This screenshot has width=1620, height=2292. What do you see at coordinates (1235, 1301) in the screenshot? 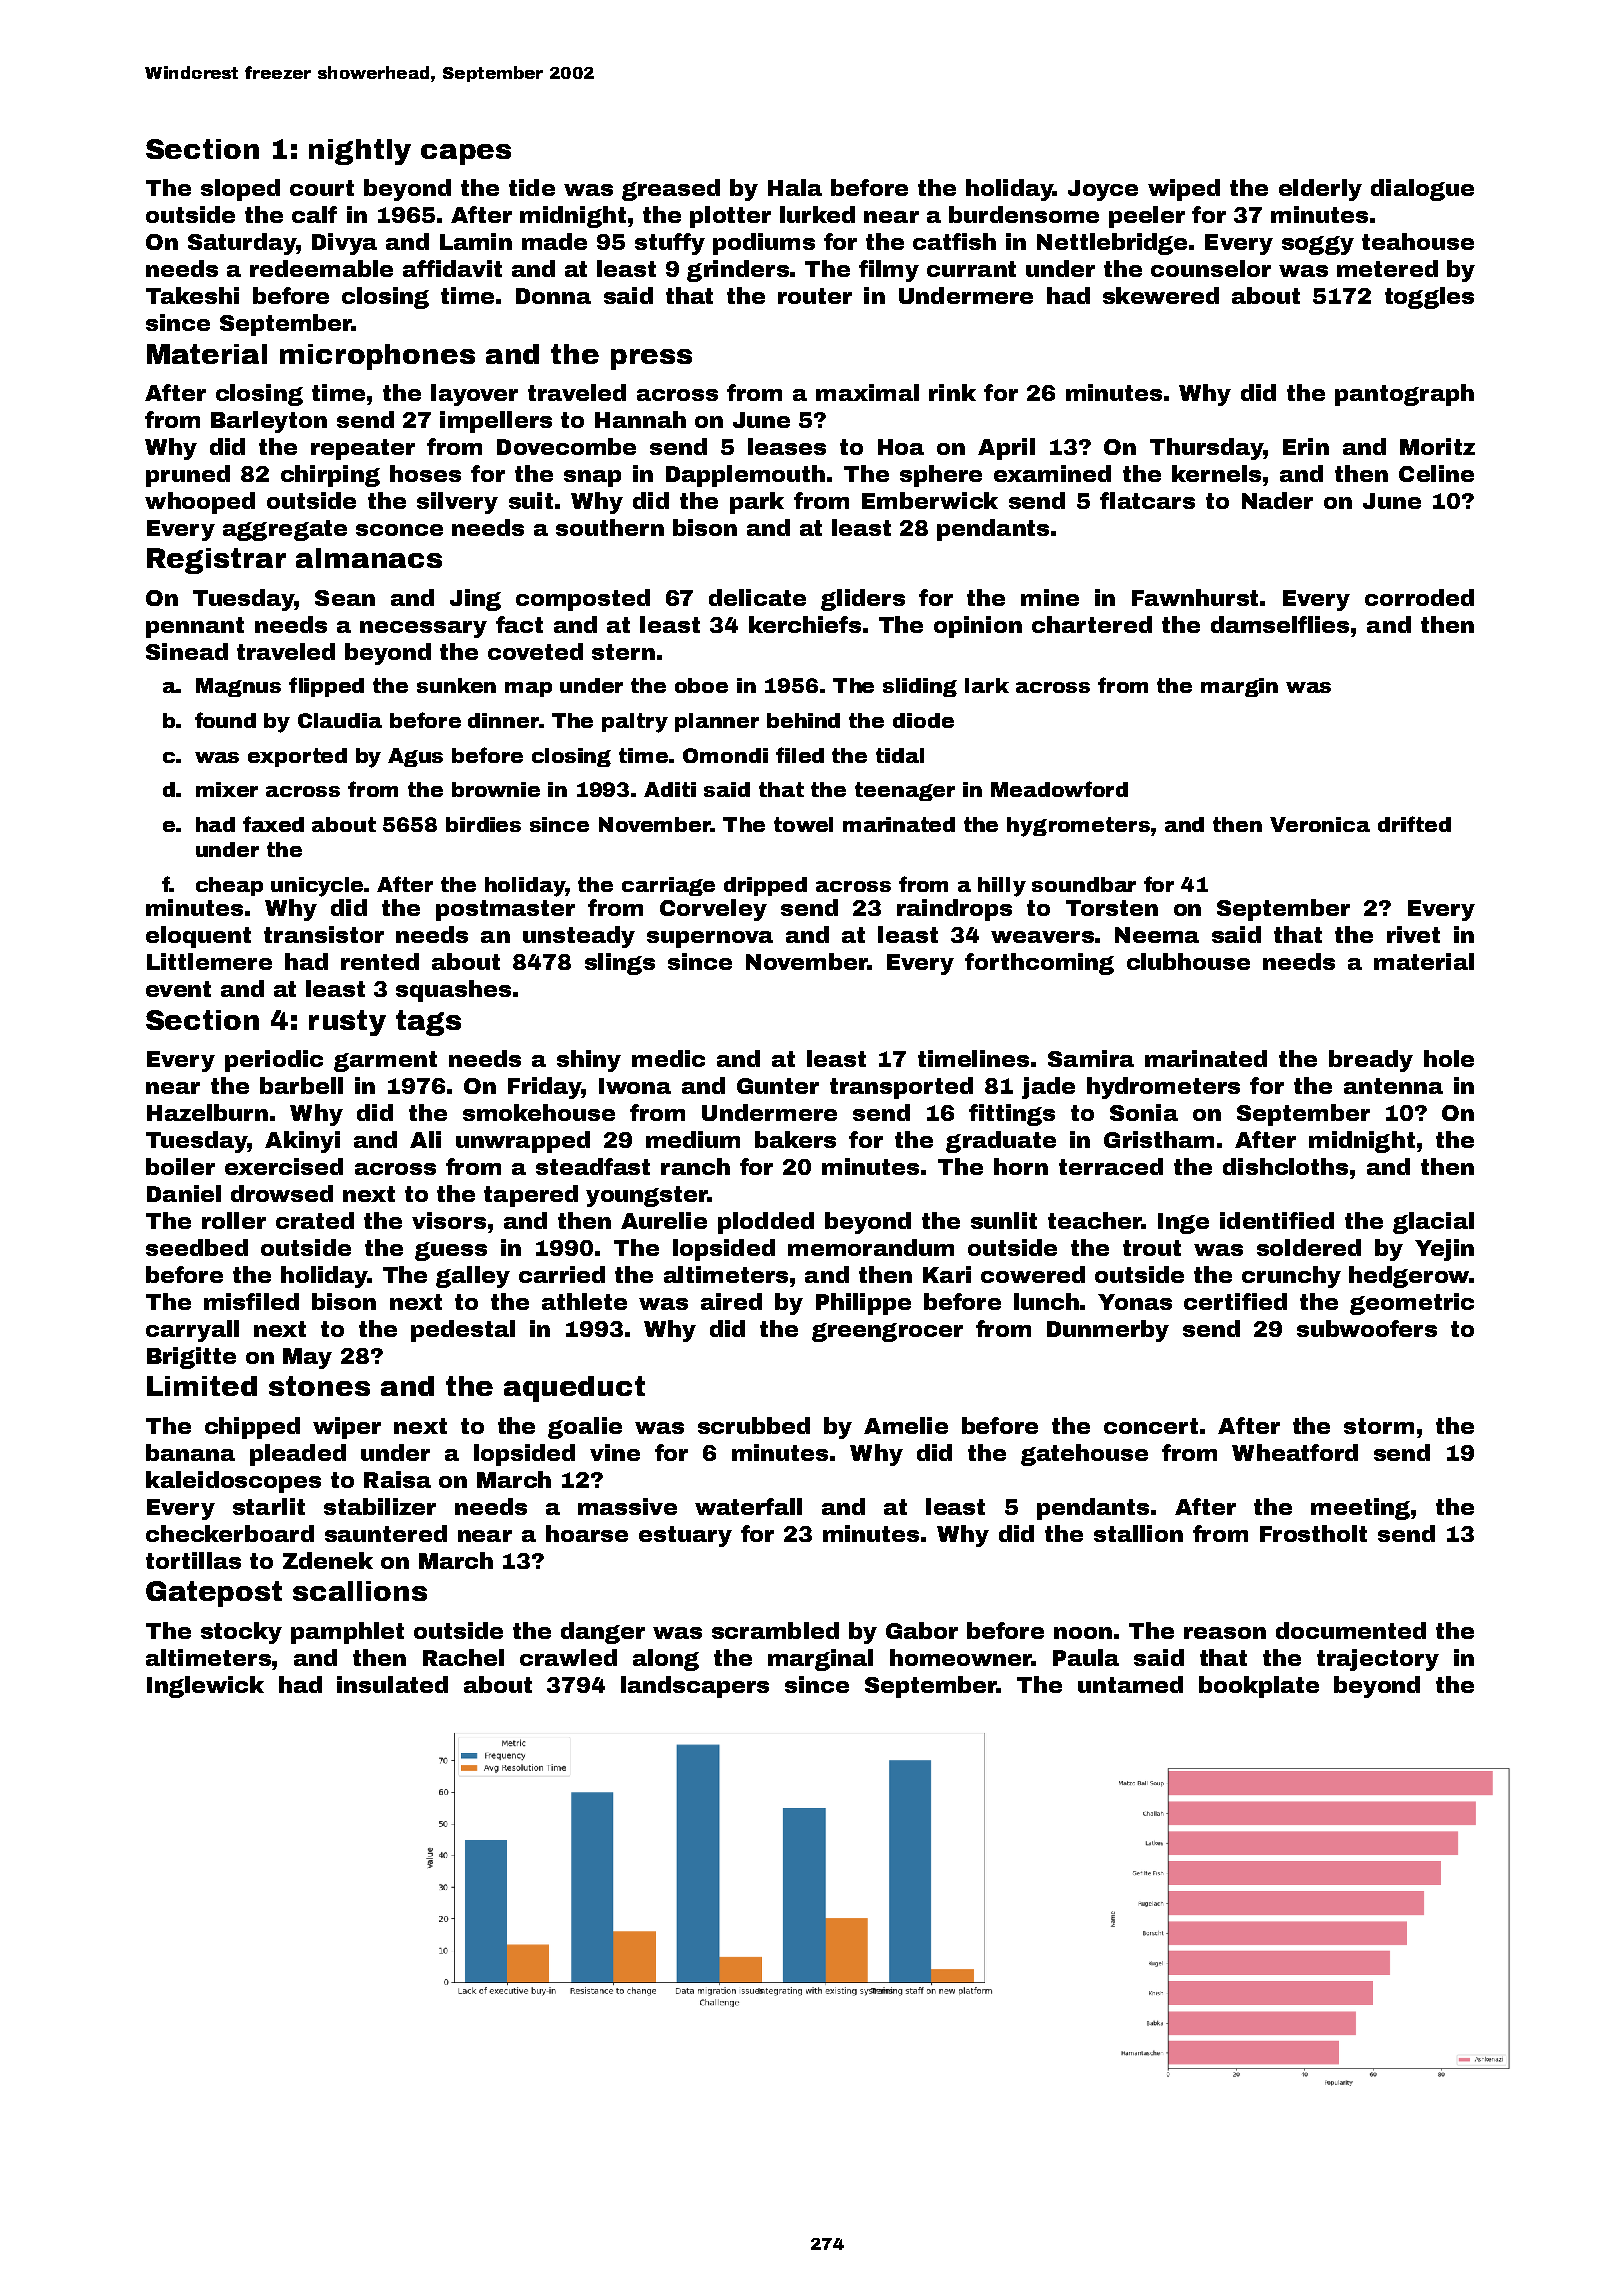
I see `certified` at bounding box center [1235, 1301].
